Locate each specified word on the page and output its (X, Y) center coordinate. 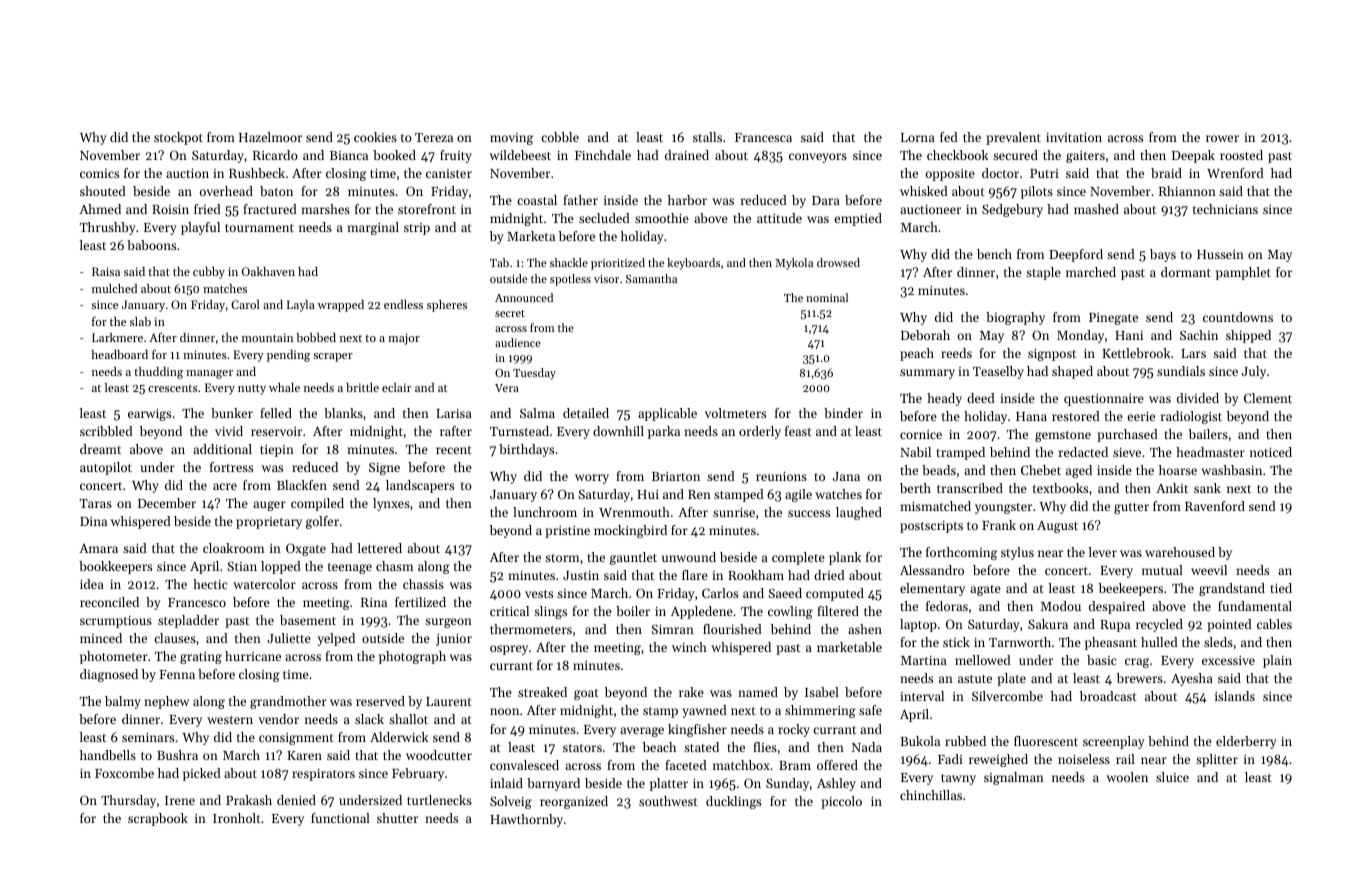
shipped (1248, 336)
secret (510, 313)
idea (92, 584)
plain (1277, 661)
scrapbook (158, 819)
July (1254, 372)
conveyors (818, 158)
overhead (226, 191)
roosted (1241, 155)
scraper (333, 357)
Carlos (720, 593)
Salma (537, 413)
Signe (384, 469)
